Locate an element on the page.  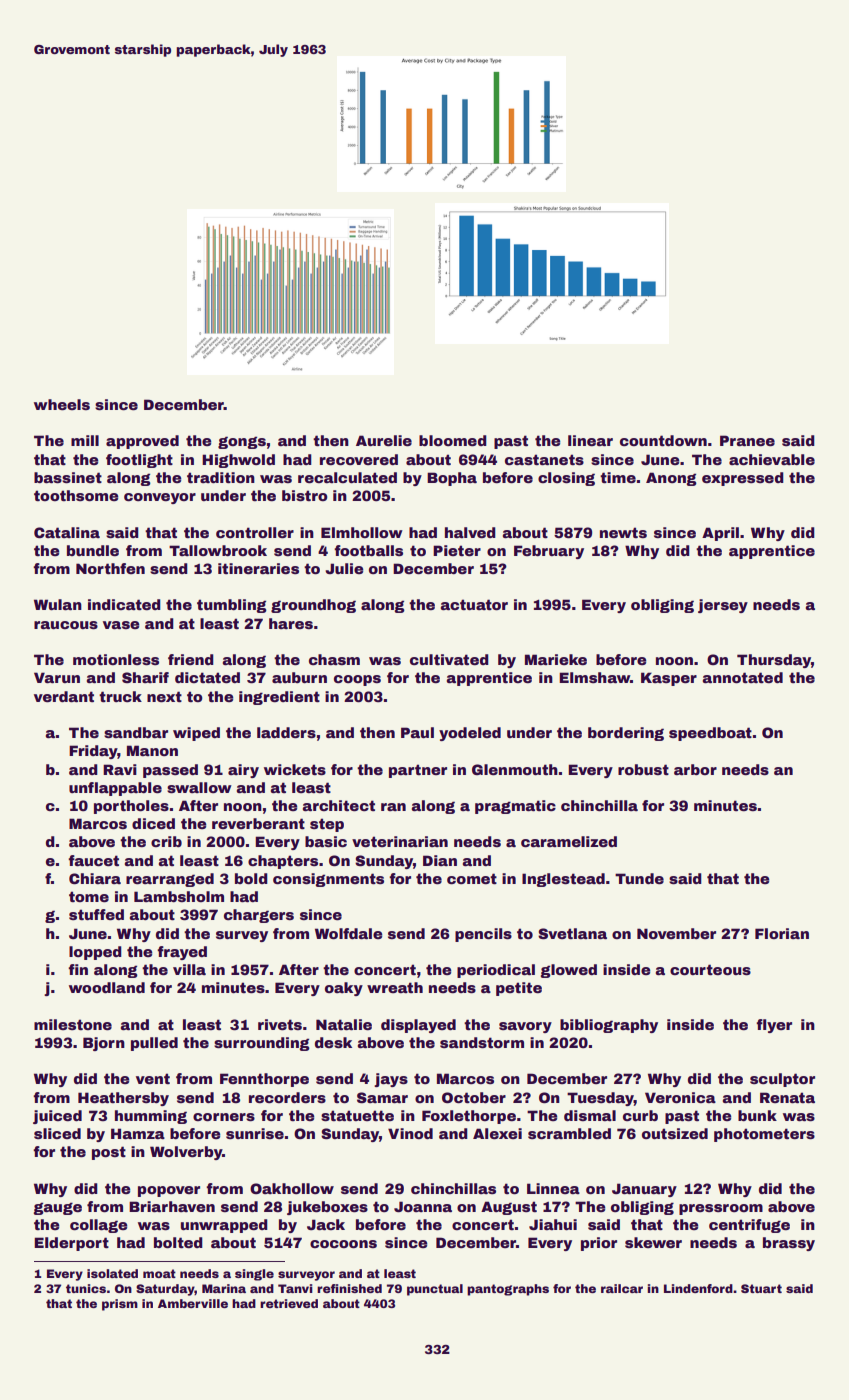
halved is located at coordinates (470, 532).
